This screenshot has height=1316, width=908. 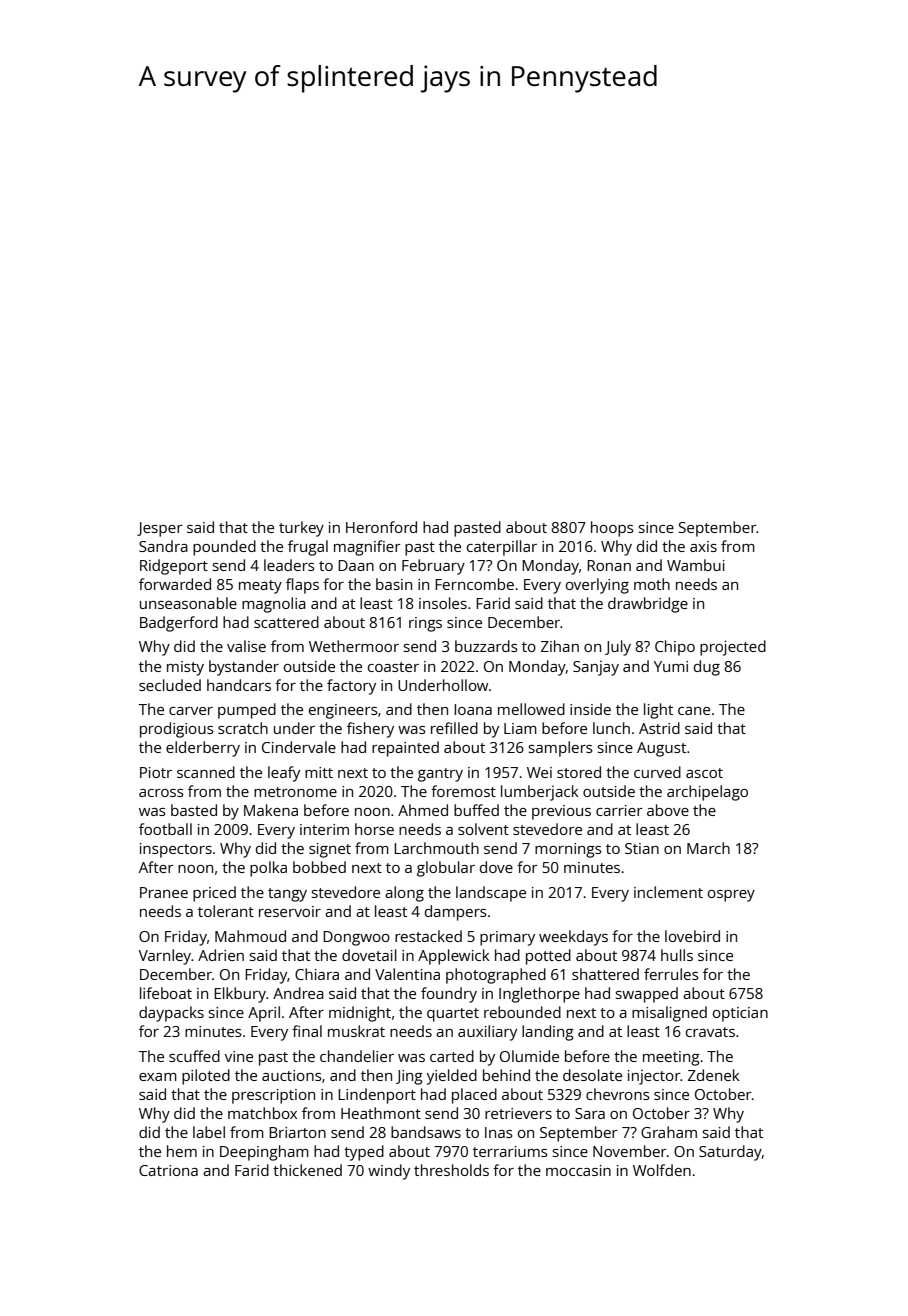 What do you see at coordinates (451, 1170) in the screenshot?
I see `thresholds` at bounding box center [451, 1170].
